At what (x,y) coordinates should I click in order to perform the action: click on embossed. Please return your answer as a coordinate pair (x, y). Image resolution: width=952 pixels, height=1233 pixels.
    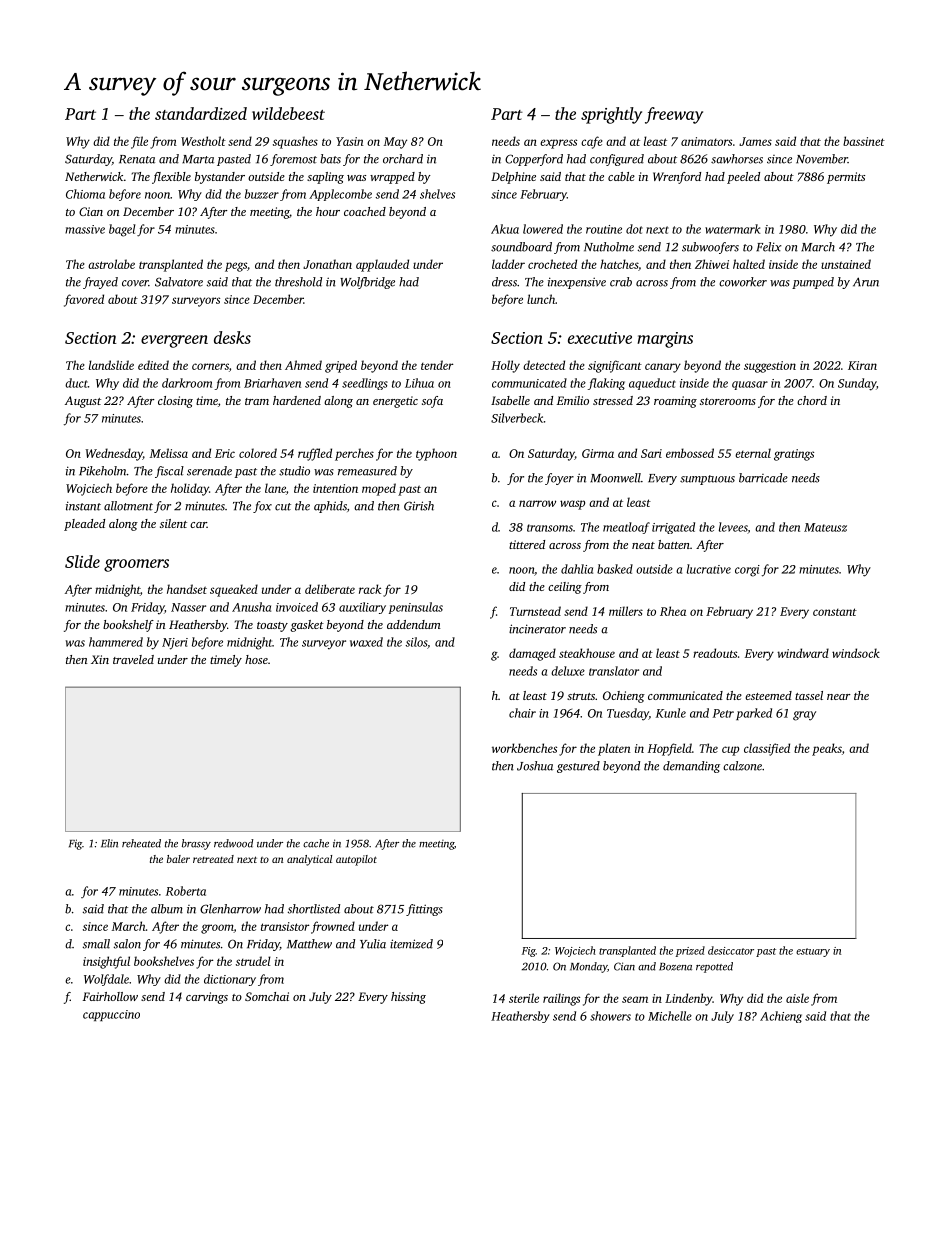
    Looking at the image, I should click on (690, 453).
